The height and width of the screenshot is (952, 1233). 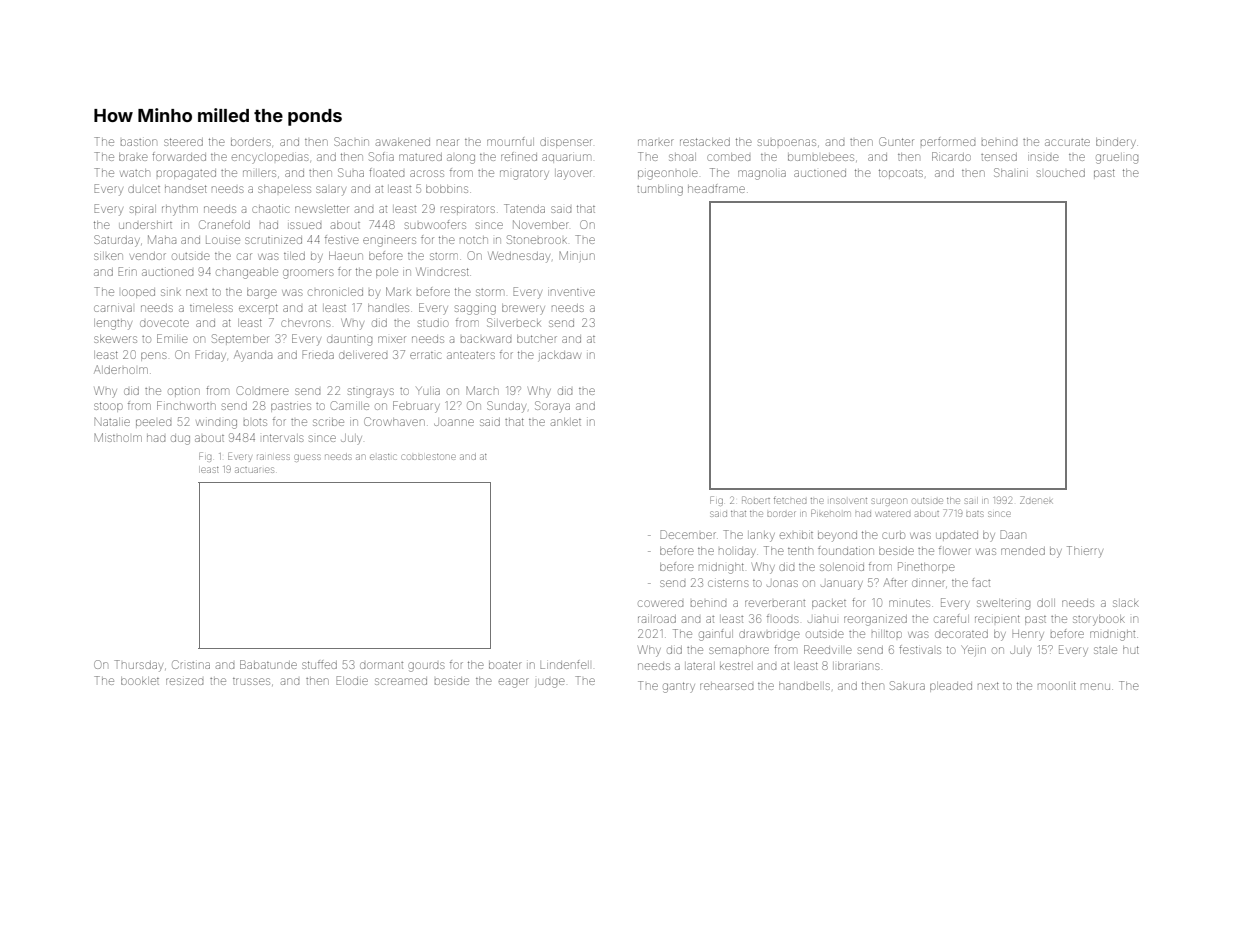 I want to click on vendor, so click(x=148, y=256).
